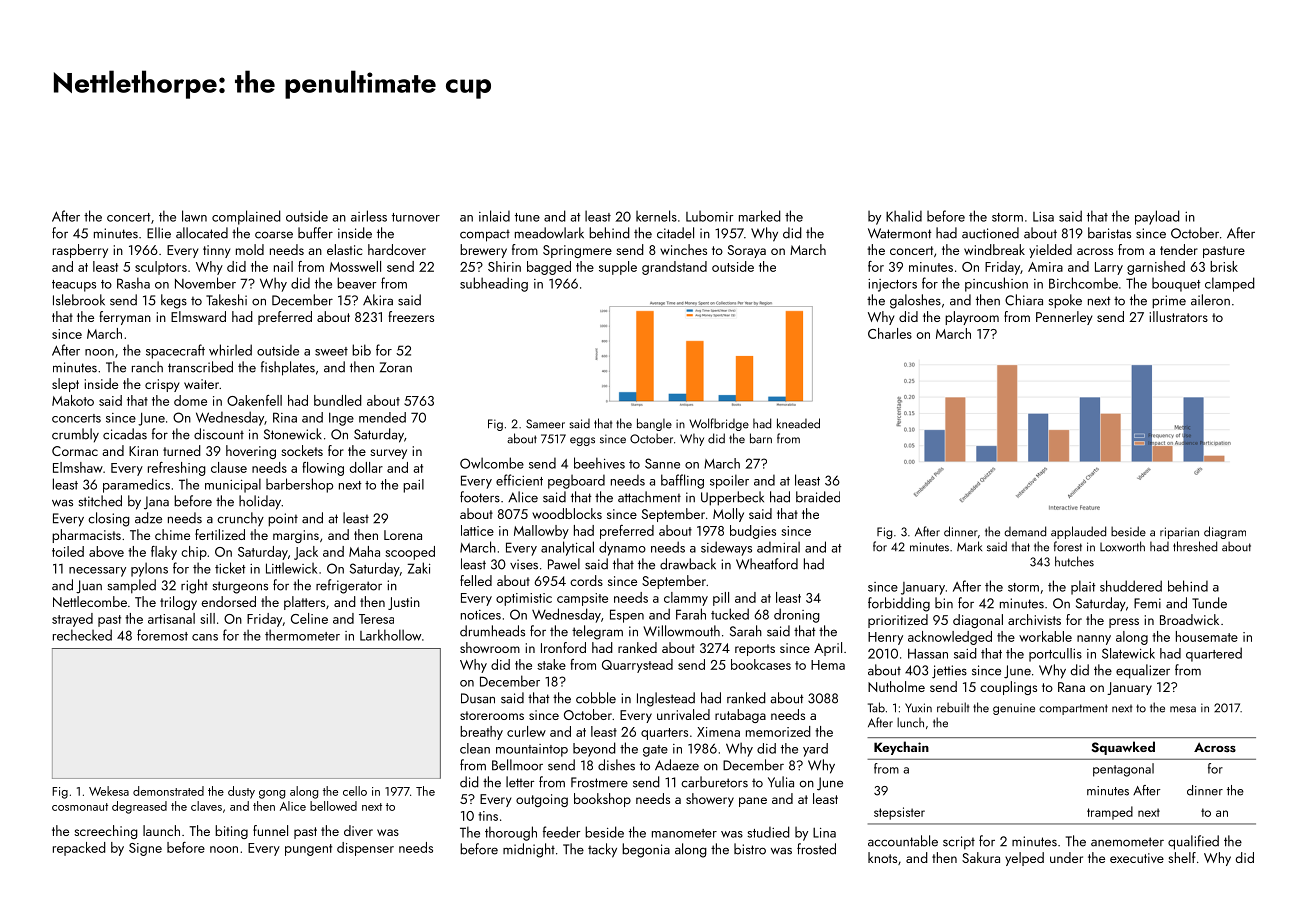 This screenshot has height=924, width=1308. What do you see at coordinates (882, 857) in the screenshot?
I see `knots` at bounding box center [882, 857].
